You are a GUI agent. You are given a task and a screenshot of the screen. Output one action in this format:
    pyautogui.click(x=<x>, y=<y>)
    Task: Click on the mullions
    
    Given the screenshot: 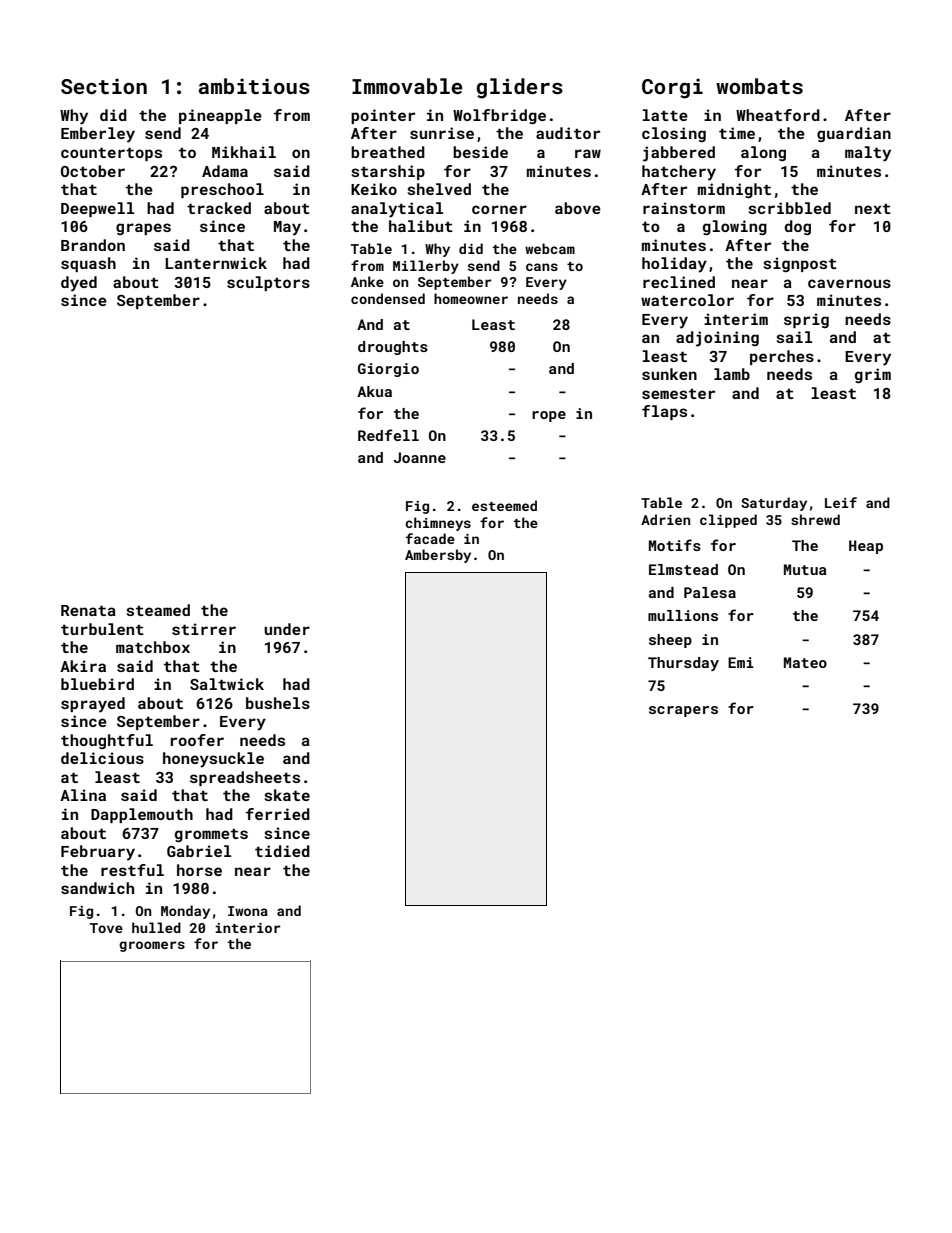 What is the action you would take?
    pyautogui.click(x=683, y=615)
